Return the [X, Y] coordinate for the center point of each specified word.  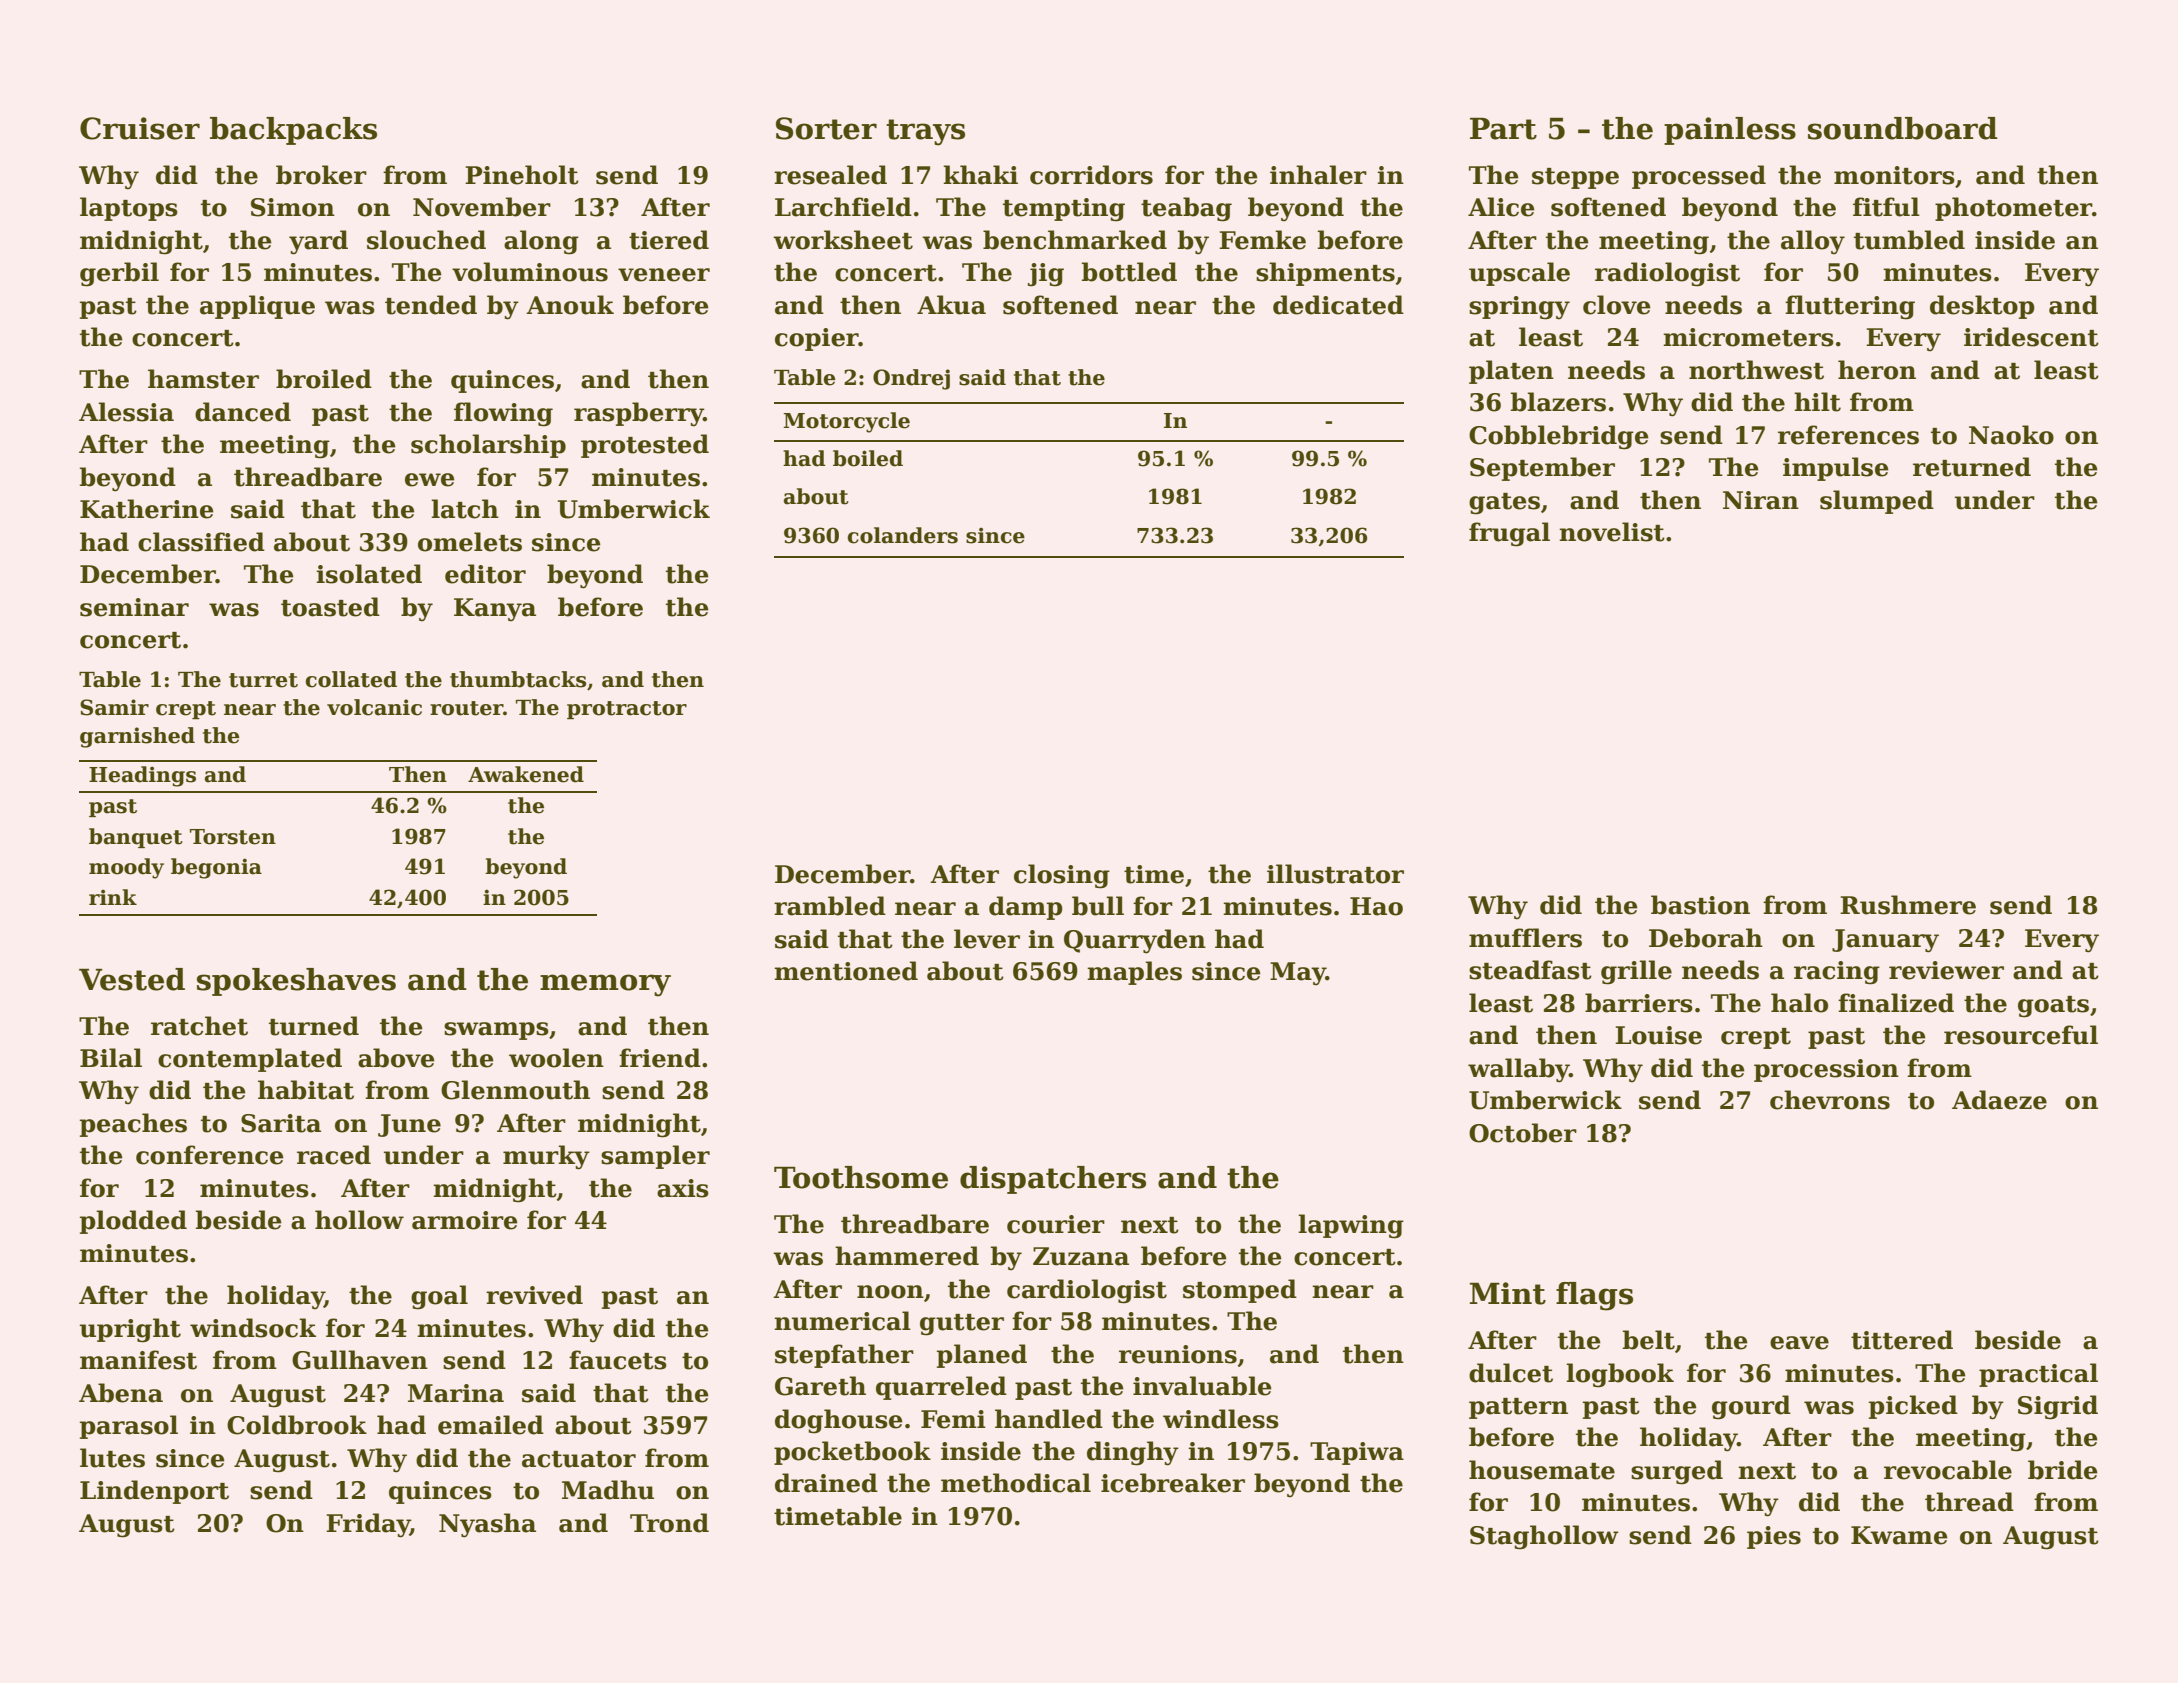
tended [431, 305]
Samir [114, 707]
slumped [1877, 502]
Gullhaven [360, 1360]
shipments [1325, 274]
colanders [902, 535]
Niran [1761, 500]
